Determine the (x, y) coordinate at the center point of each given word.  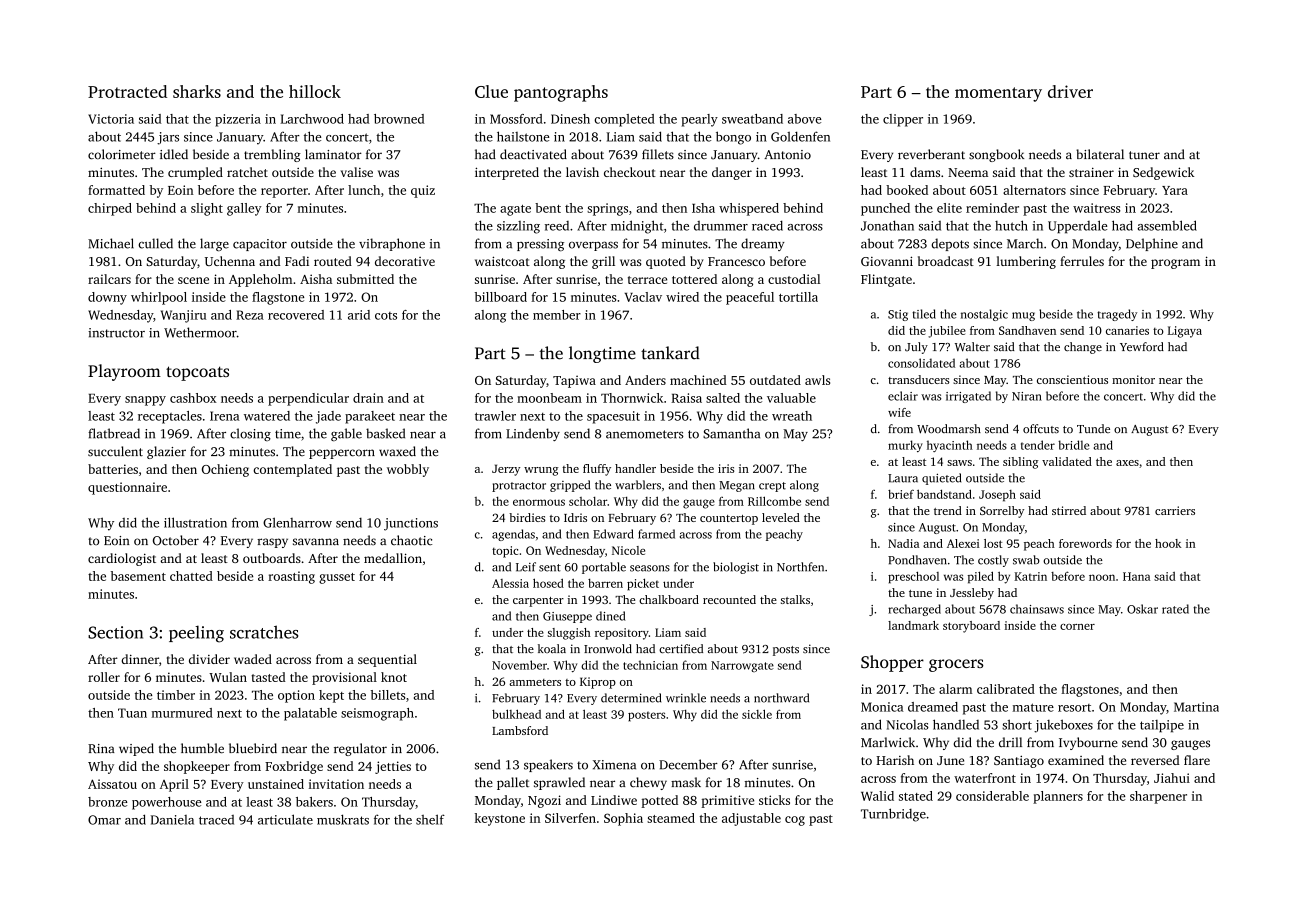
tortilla (798, 297)
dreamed (933, 707)
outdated (775, 380)
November (519, 665)
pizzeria (238, 120)
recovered (296, 315)
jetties (393, 767)
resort (1074, 708)
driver (1070, 91)
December (688, 764)
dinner (140, 659)
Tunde (1093, 428)
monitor (1133, 379)
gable (346, 435)
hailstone (523, 136)
